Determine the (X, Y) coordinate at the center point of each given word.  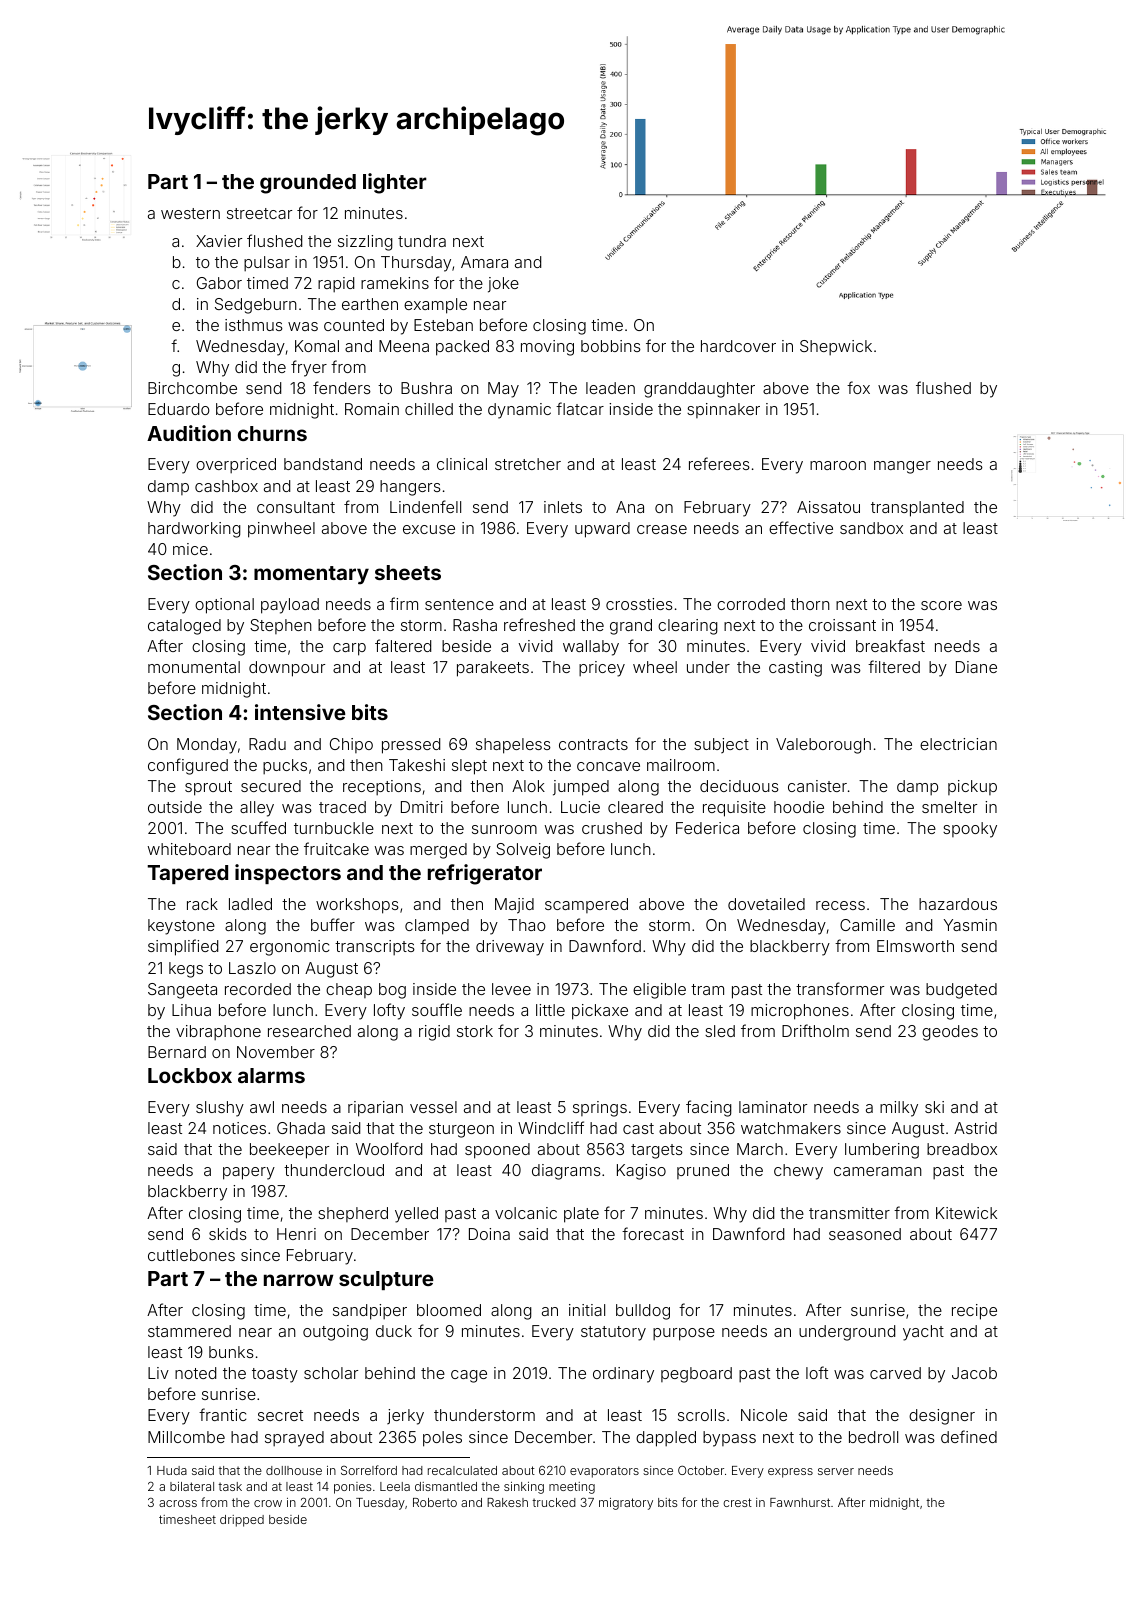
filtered (894, 666)
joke (503, 285)
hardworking (194, 530)
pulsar (267, 263)
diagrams (566, 1172)
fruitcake (336, 848)
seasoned (865, 1234)
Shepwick (836, 347)
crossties (639, 604)
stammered (189, 1331)
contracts (593, 744)
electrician (958, 744)
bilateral (192, 1486)
